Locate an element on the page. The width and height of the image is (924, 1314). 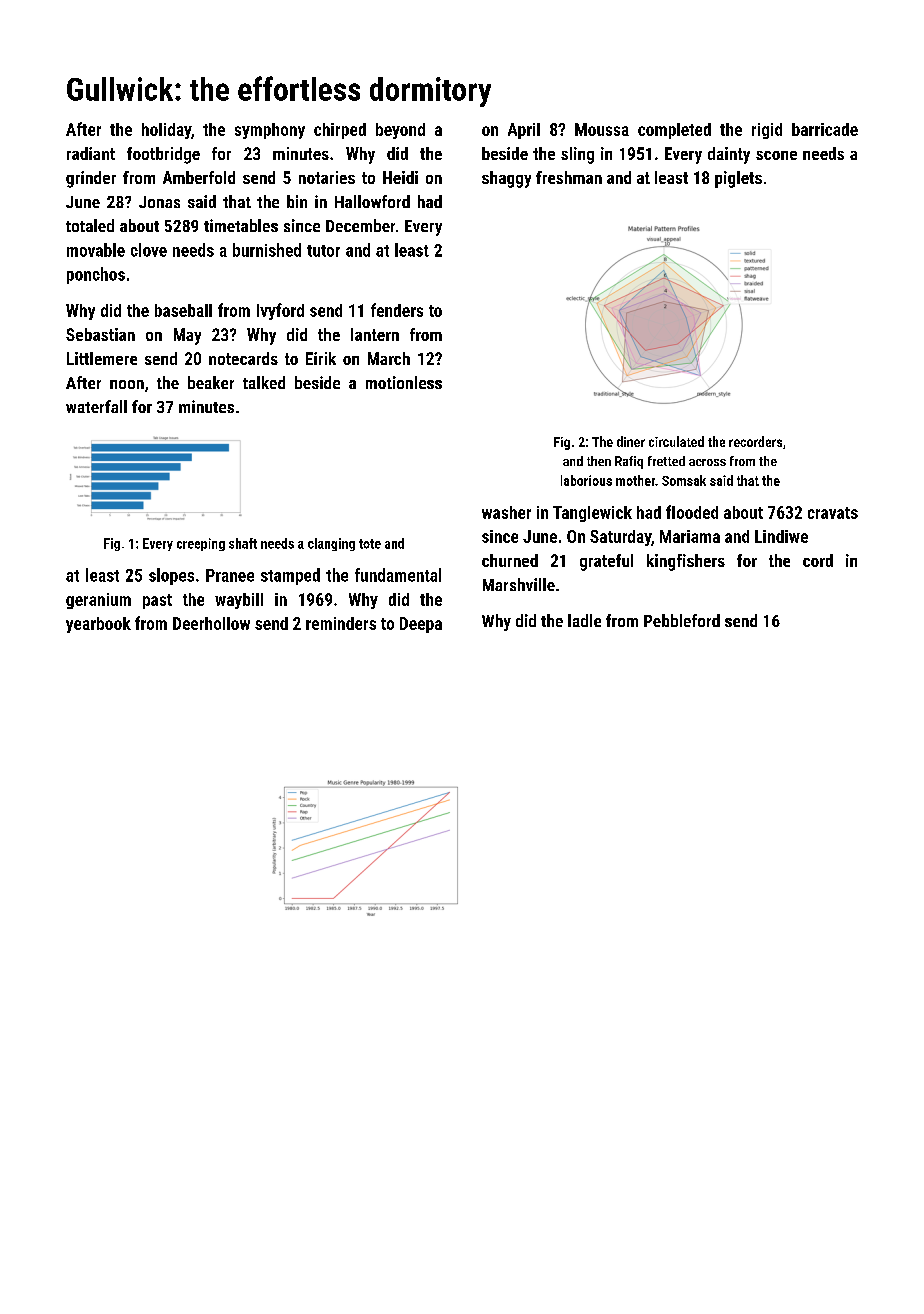
circulated is located at coordinates (676, 441).
